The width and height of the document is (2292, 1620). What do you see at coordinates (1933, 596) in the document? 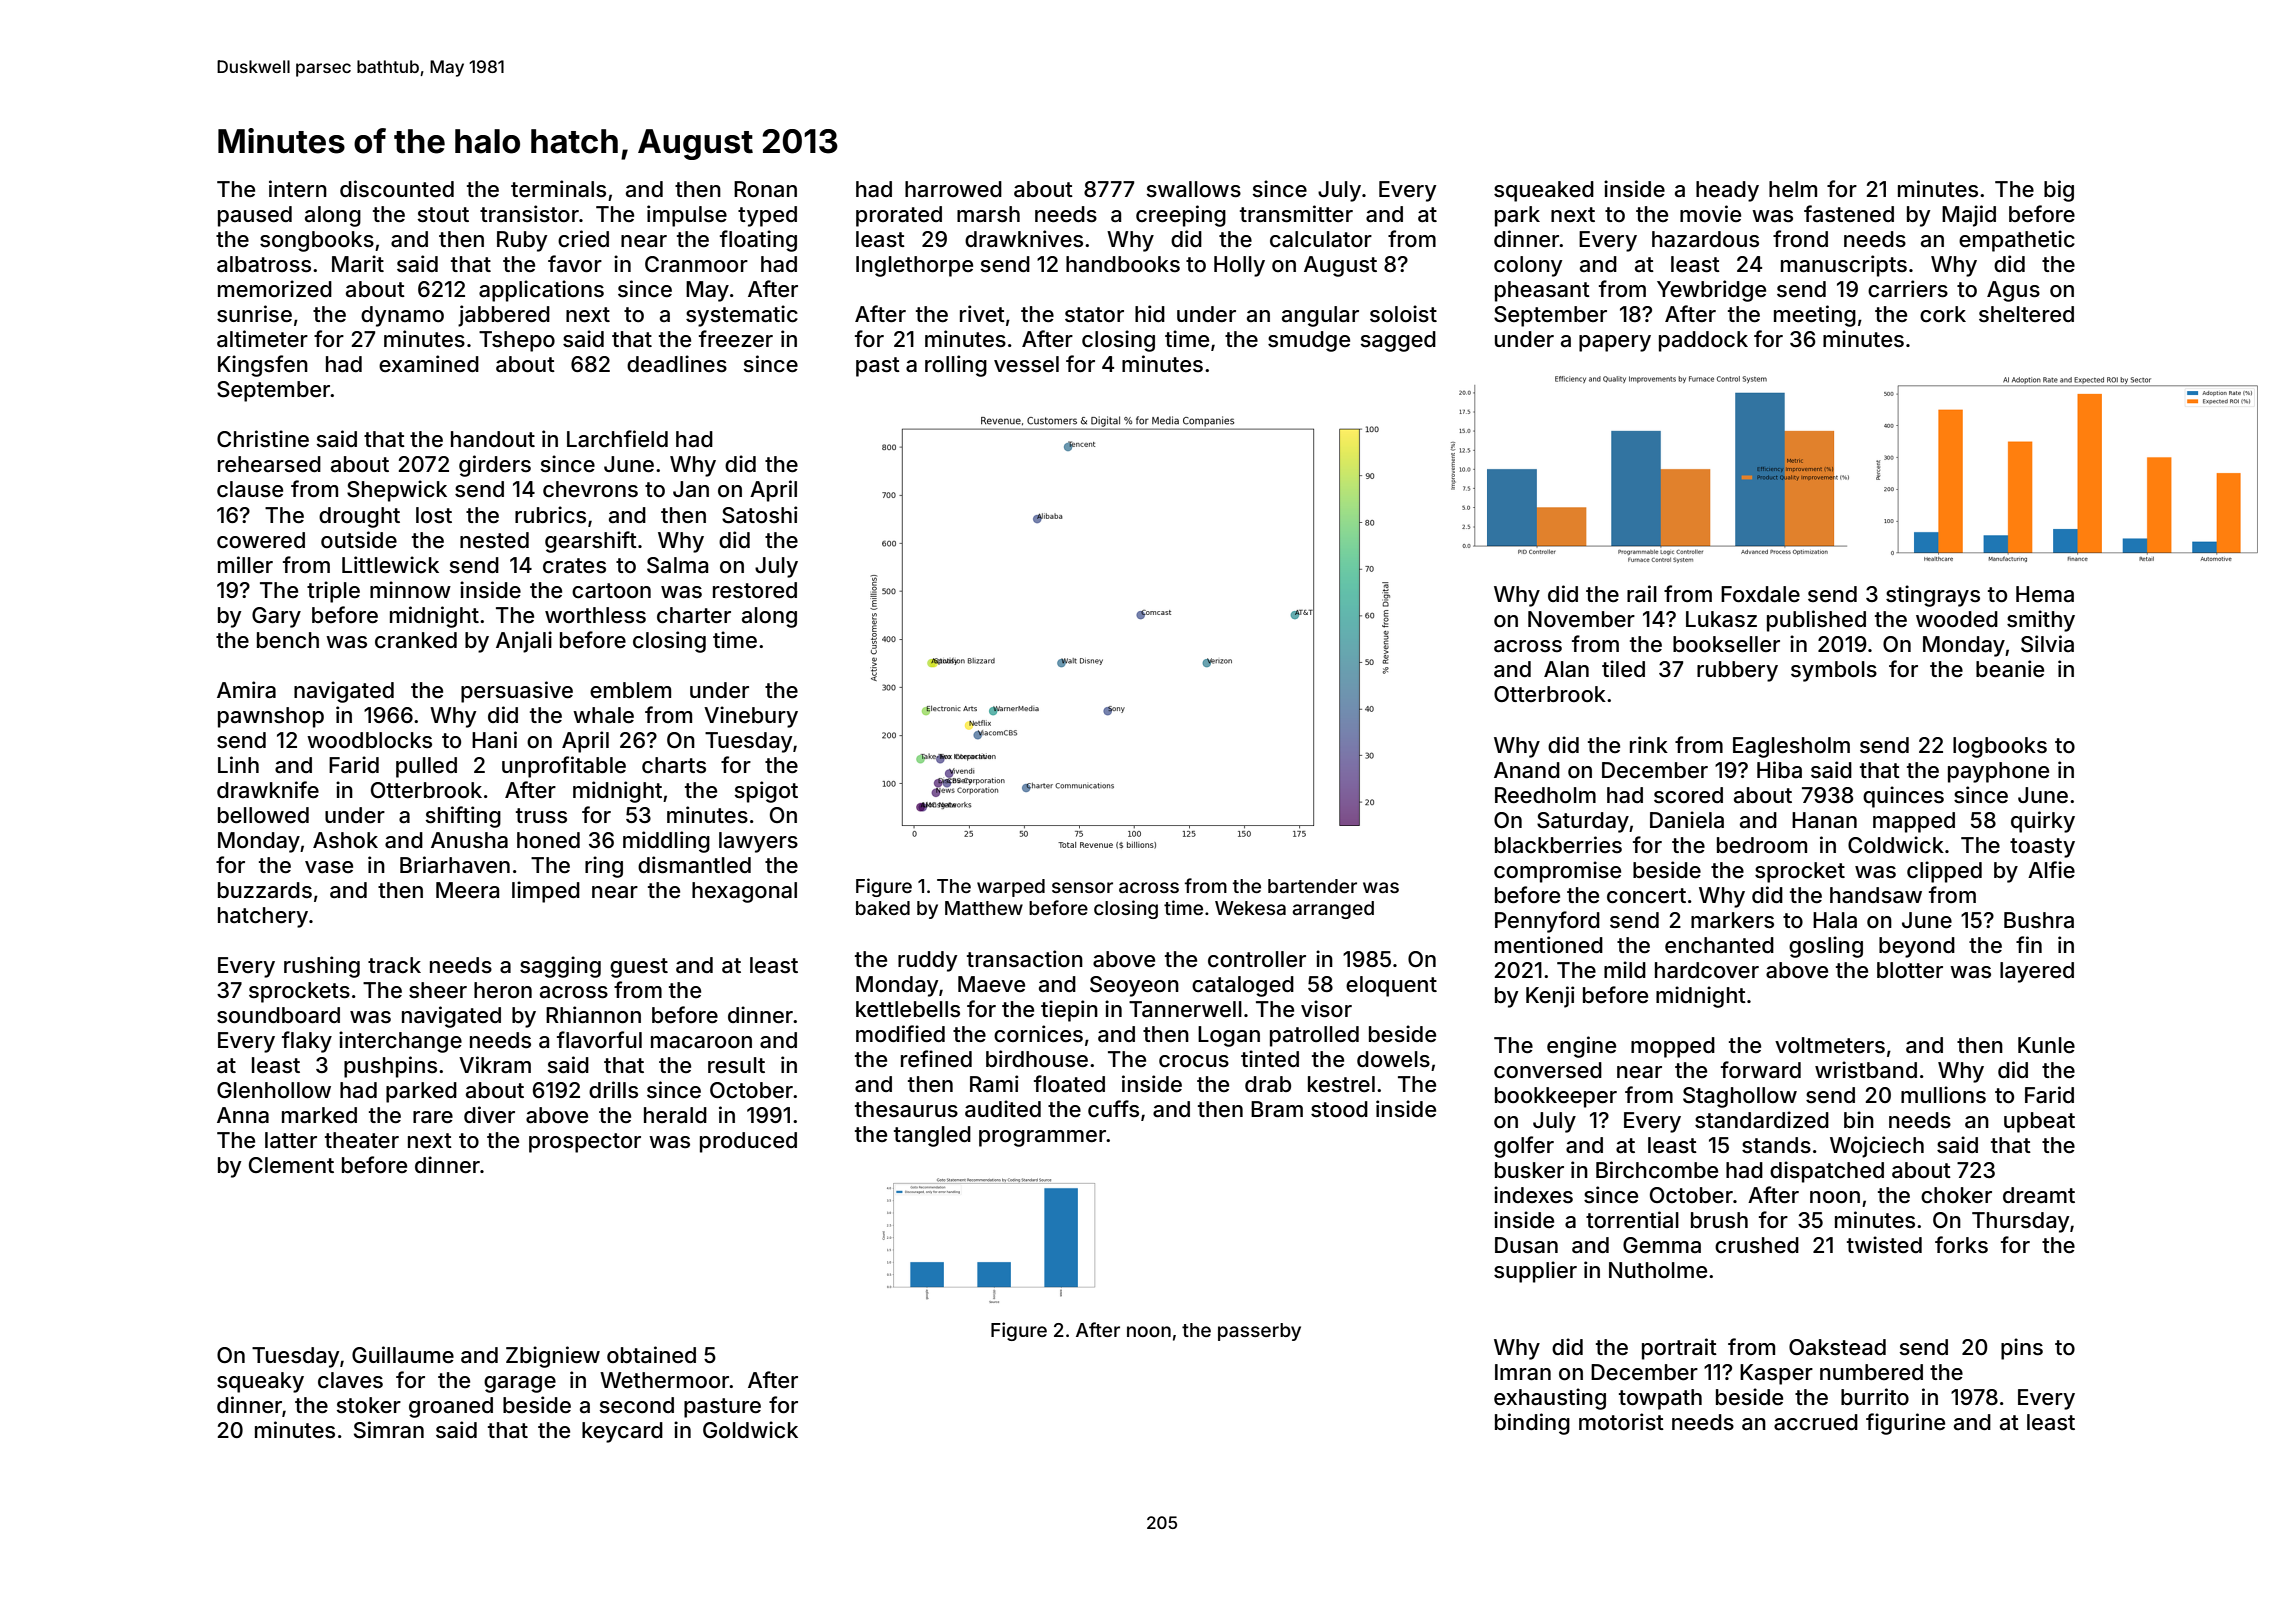
I see `stingrays` at bounding box center [1933, 596].
